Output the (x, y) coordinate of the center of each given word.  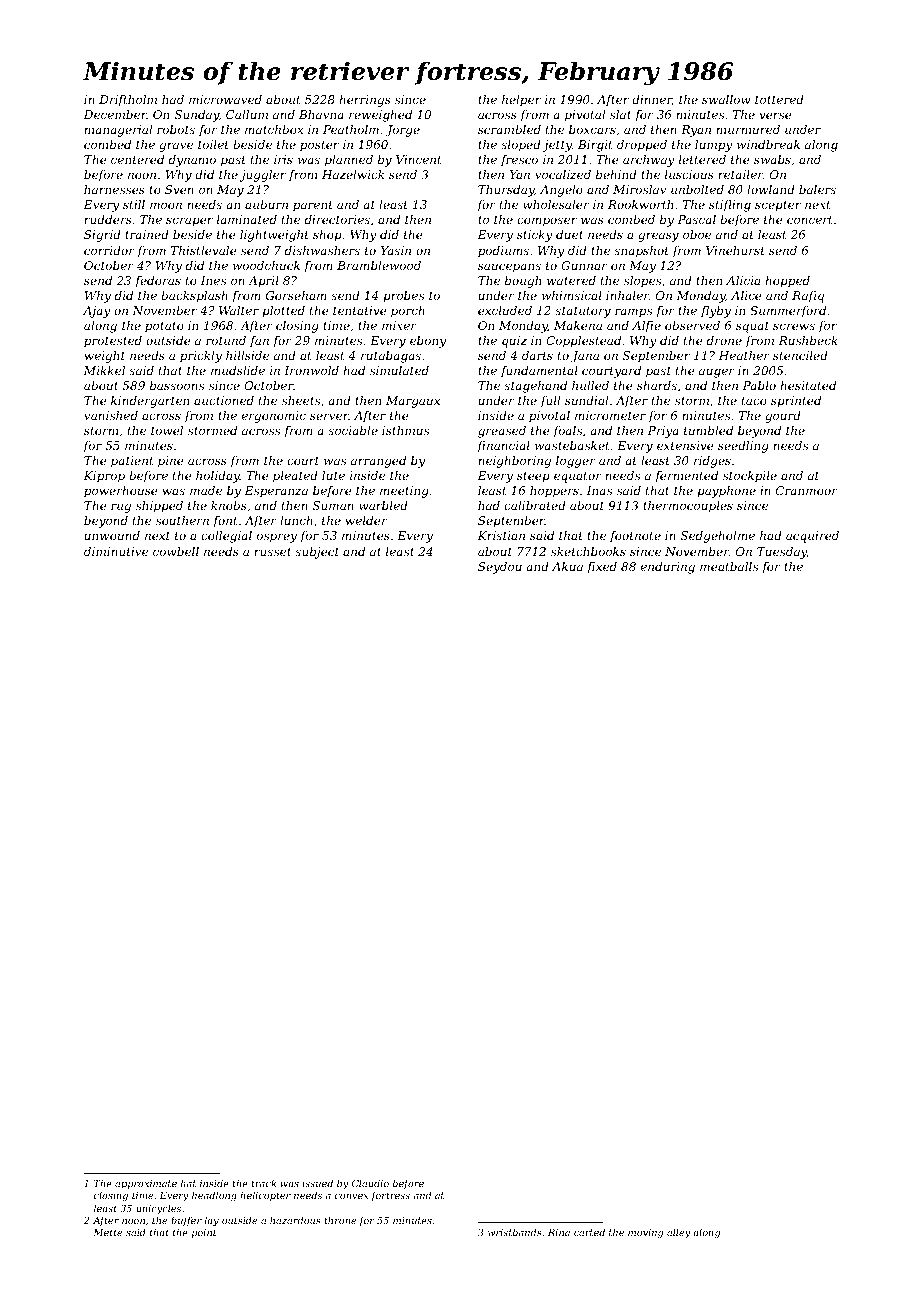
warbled (383, 505)
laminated (247, 219)
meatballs (729, 566)
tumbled (708, 430)
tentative (360, 310)
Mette (107, 1232)
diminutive (116, 551)
